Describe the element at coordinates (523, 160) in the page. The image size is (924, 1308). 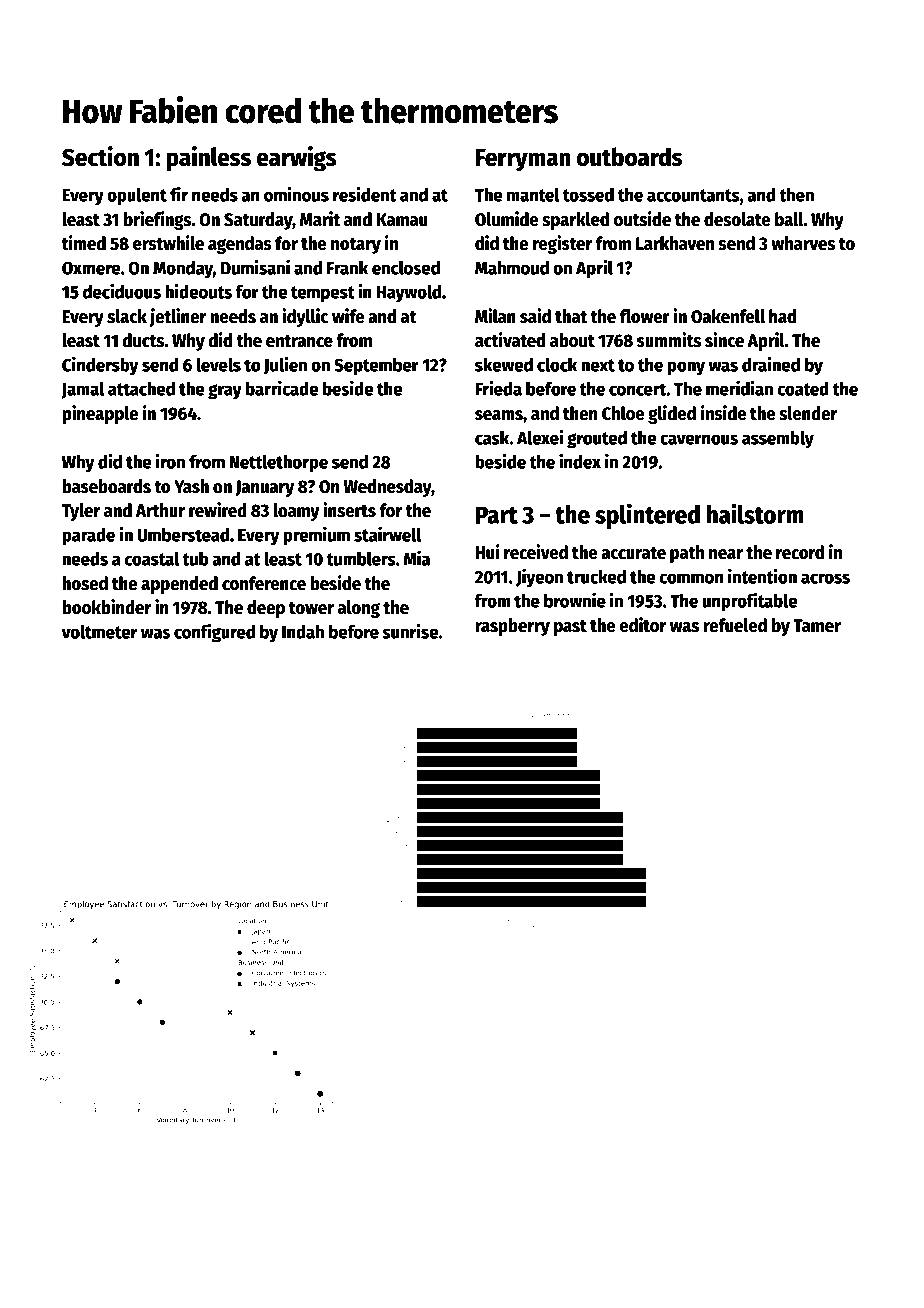
I see `Ferryman` at that location.
